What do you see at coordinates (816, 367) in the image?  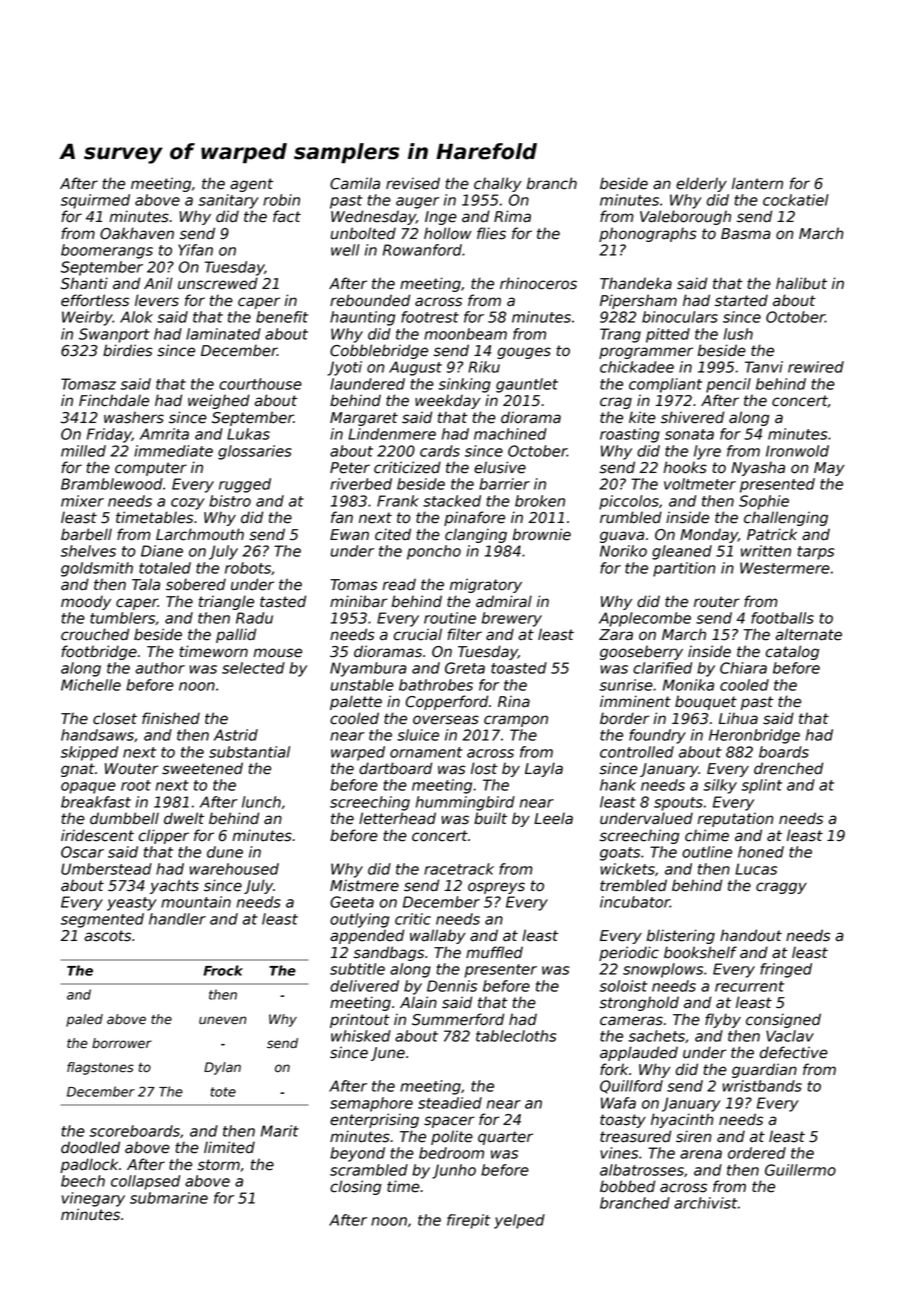 I see `rewired` at bounding box center [816, 367].
